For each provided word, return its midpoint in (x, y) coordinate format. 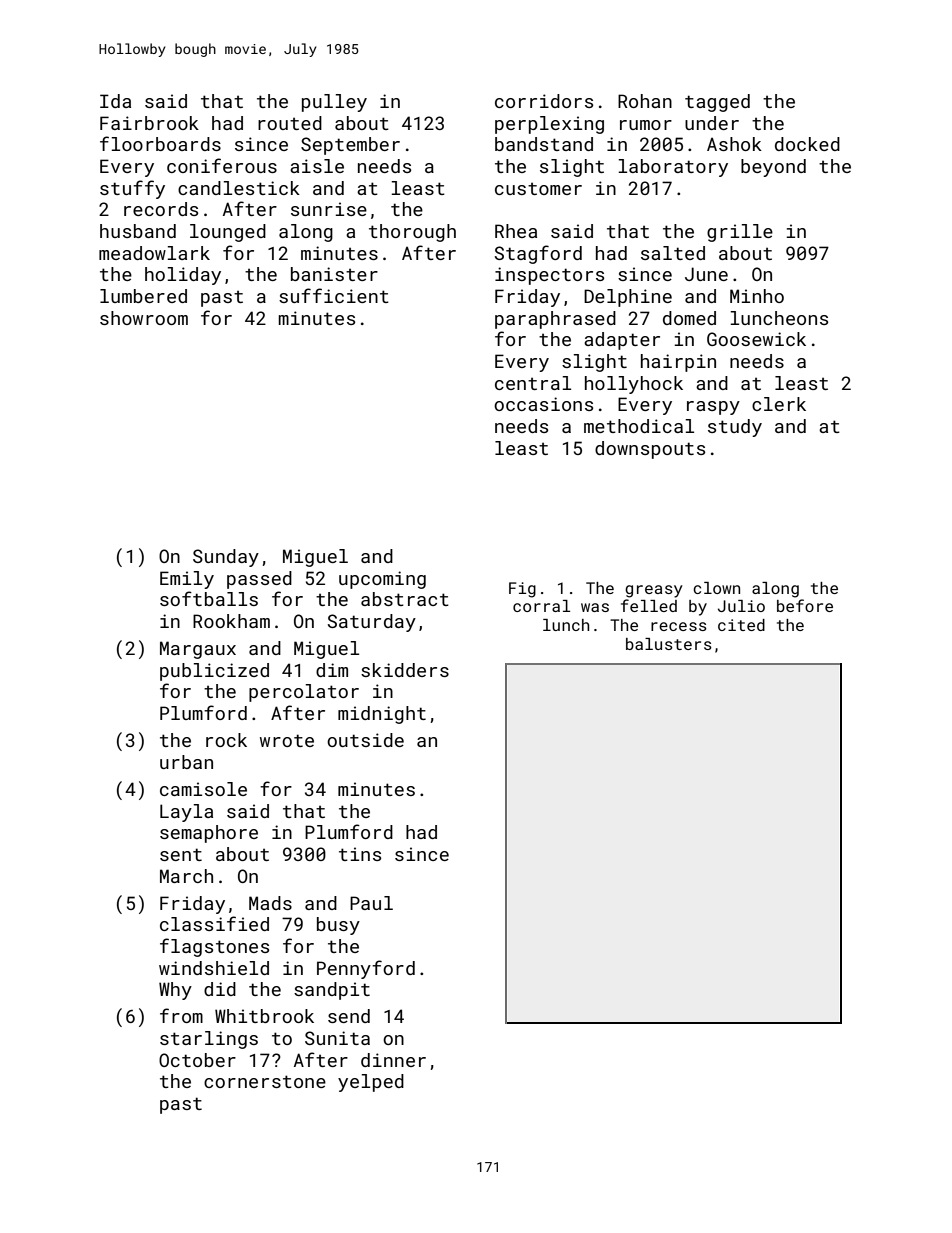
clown (716, 588)
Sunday (226, 558)
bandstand (544, 144)
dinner (393, 1060)
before (805, 605)
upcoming (382, 580)
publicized (214, 672)
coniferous (222, 165)
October (197, 1060)
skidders (405, 670)
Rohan (645, 101)
